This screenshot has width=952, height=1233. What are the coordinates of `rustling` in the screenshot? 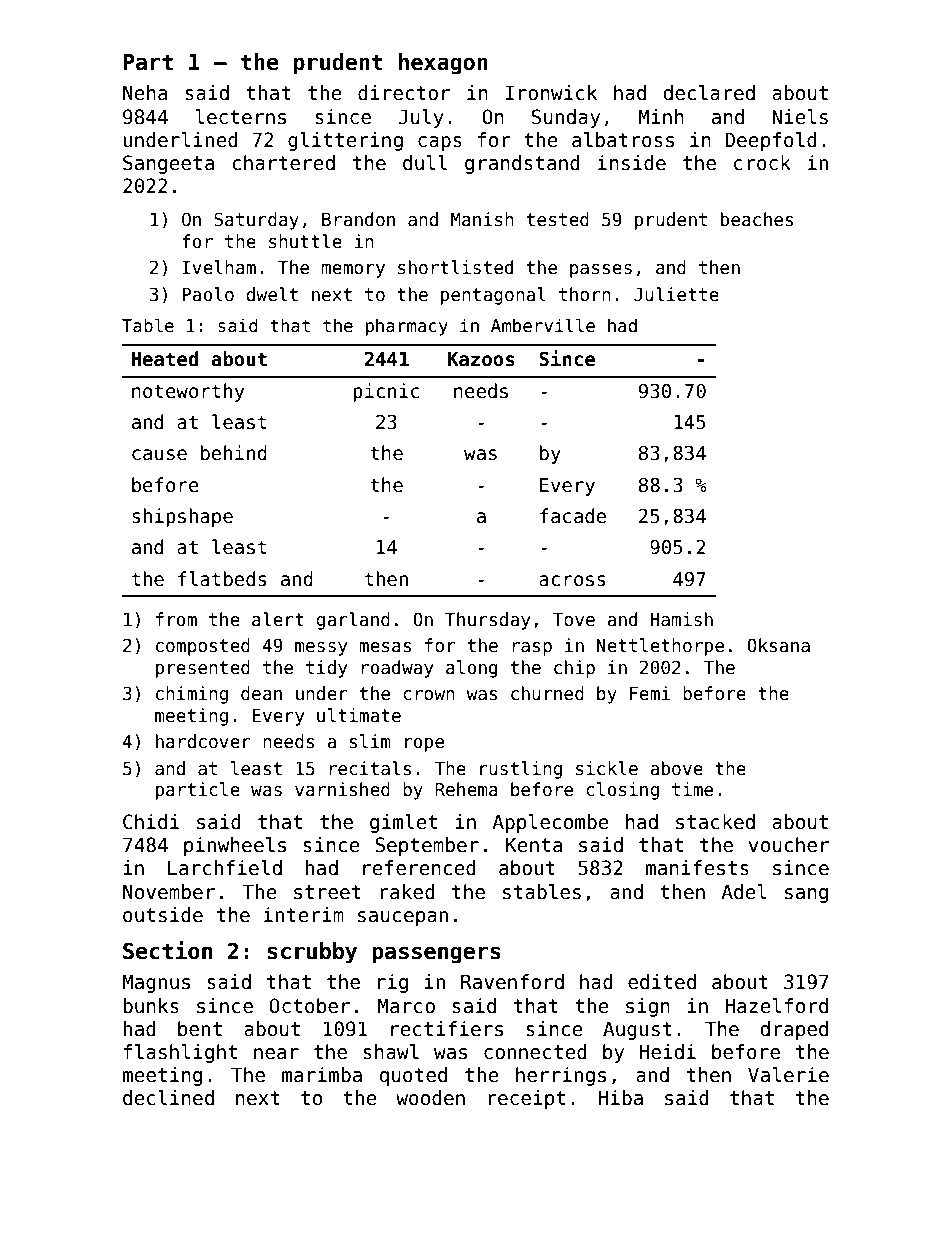 It's located at (521, 770).
